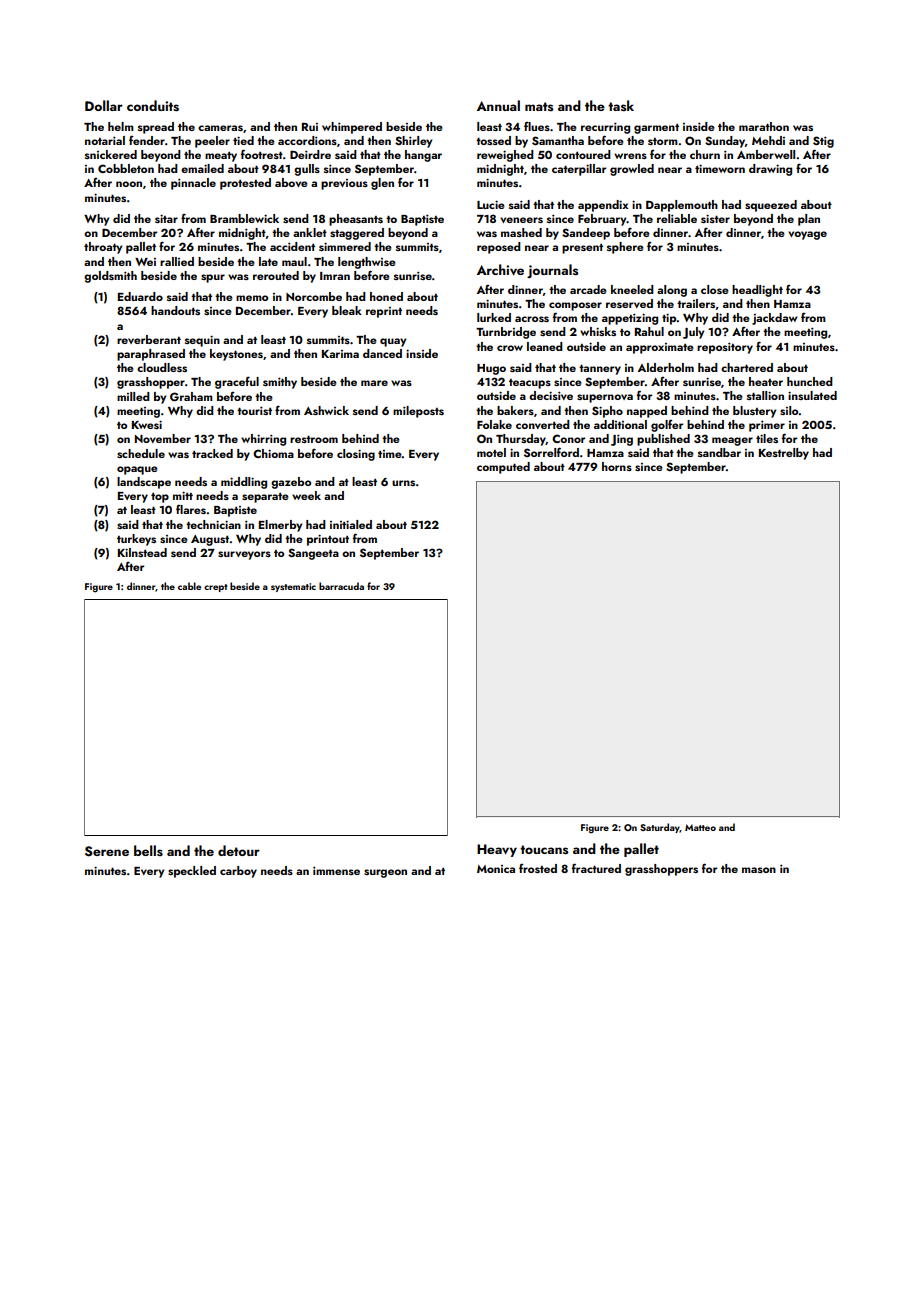  Describe the element at coordinates (162, 367) in the screenshot. I see `cloudless` at that location.
